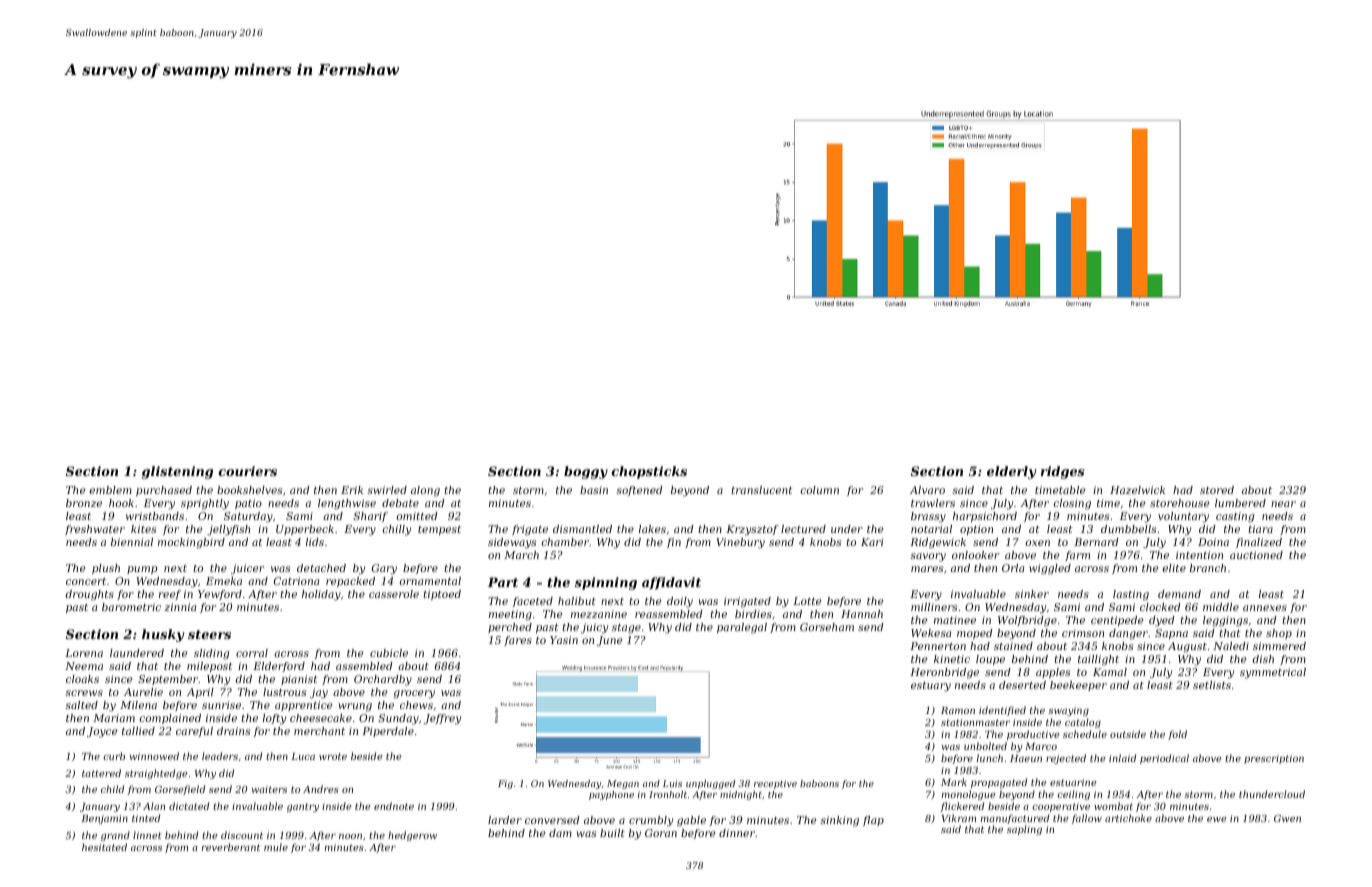 This document has width=1372, height=887. Describe the element at coordinates (1083, 633) in the document. I see `crimson` at that location.
